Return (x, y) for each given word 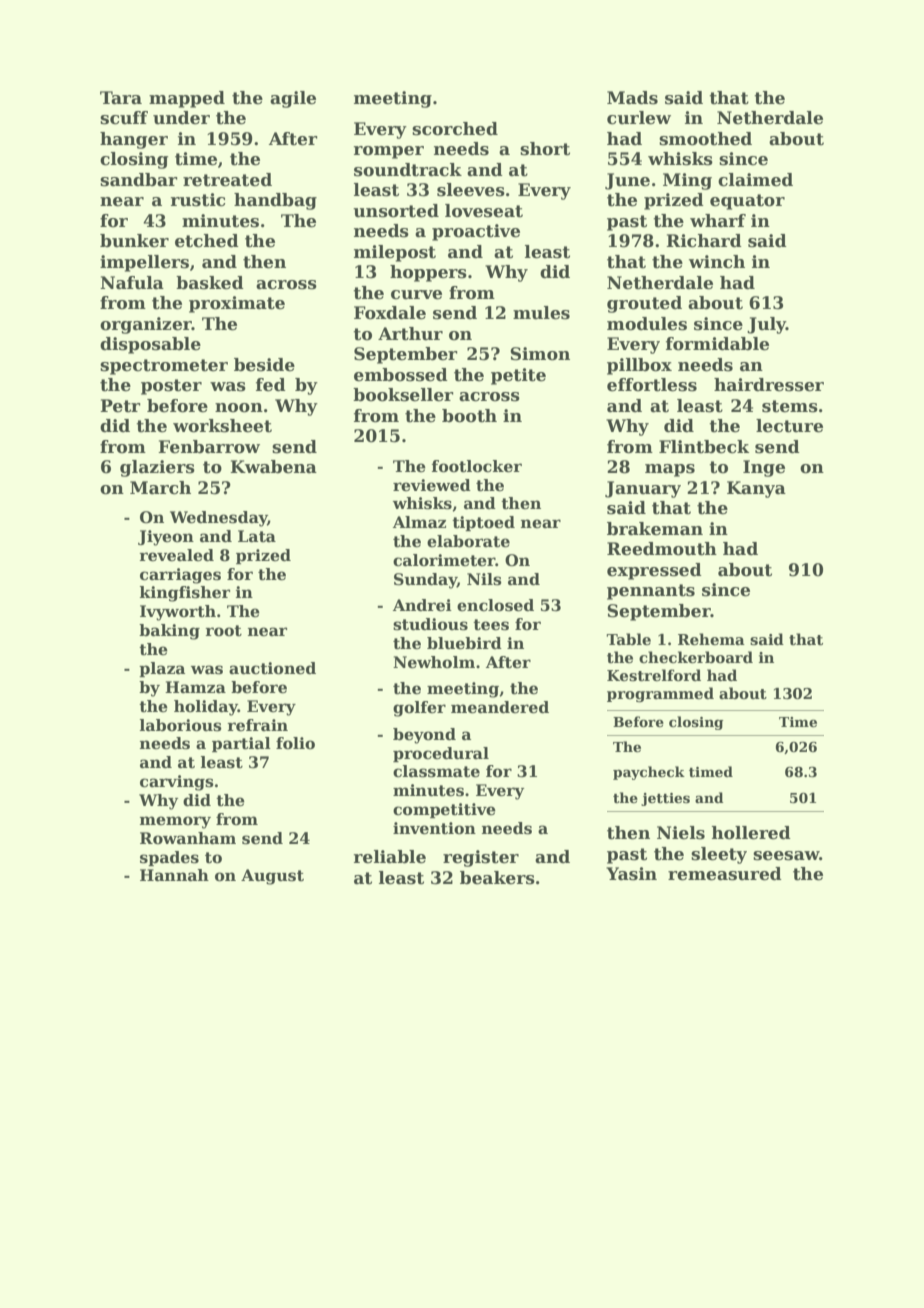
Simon (540, 354)
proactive (476, 232)
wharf (718, 221)
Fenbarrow (209, 447)
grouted (644, 304)
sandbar (139, 180)
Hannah (174, 875)
